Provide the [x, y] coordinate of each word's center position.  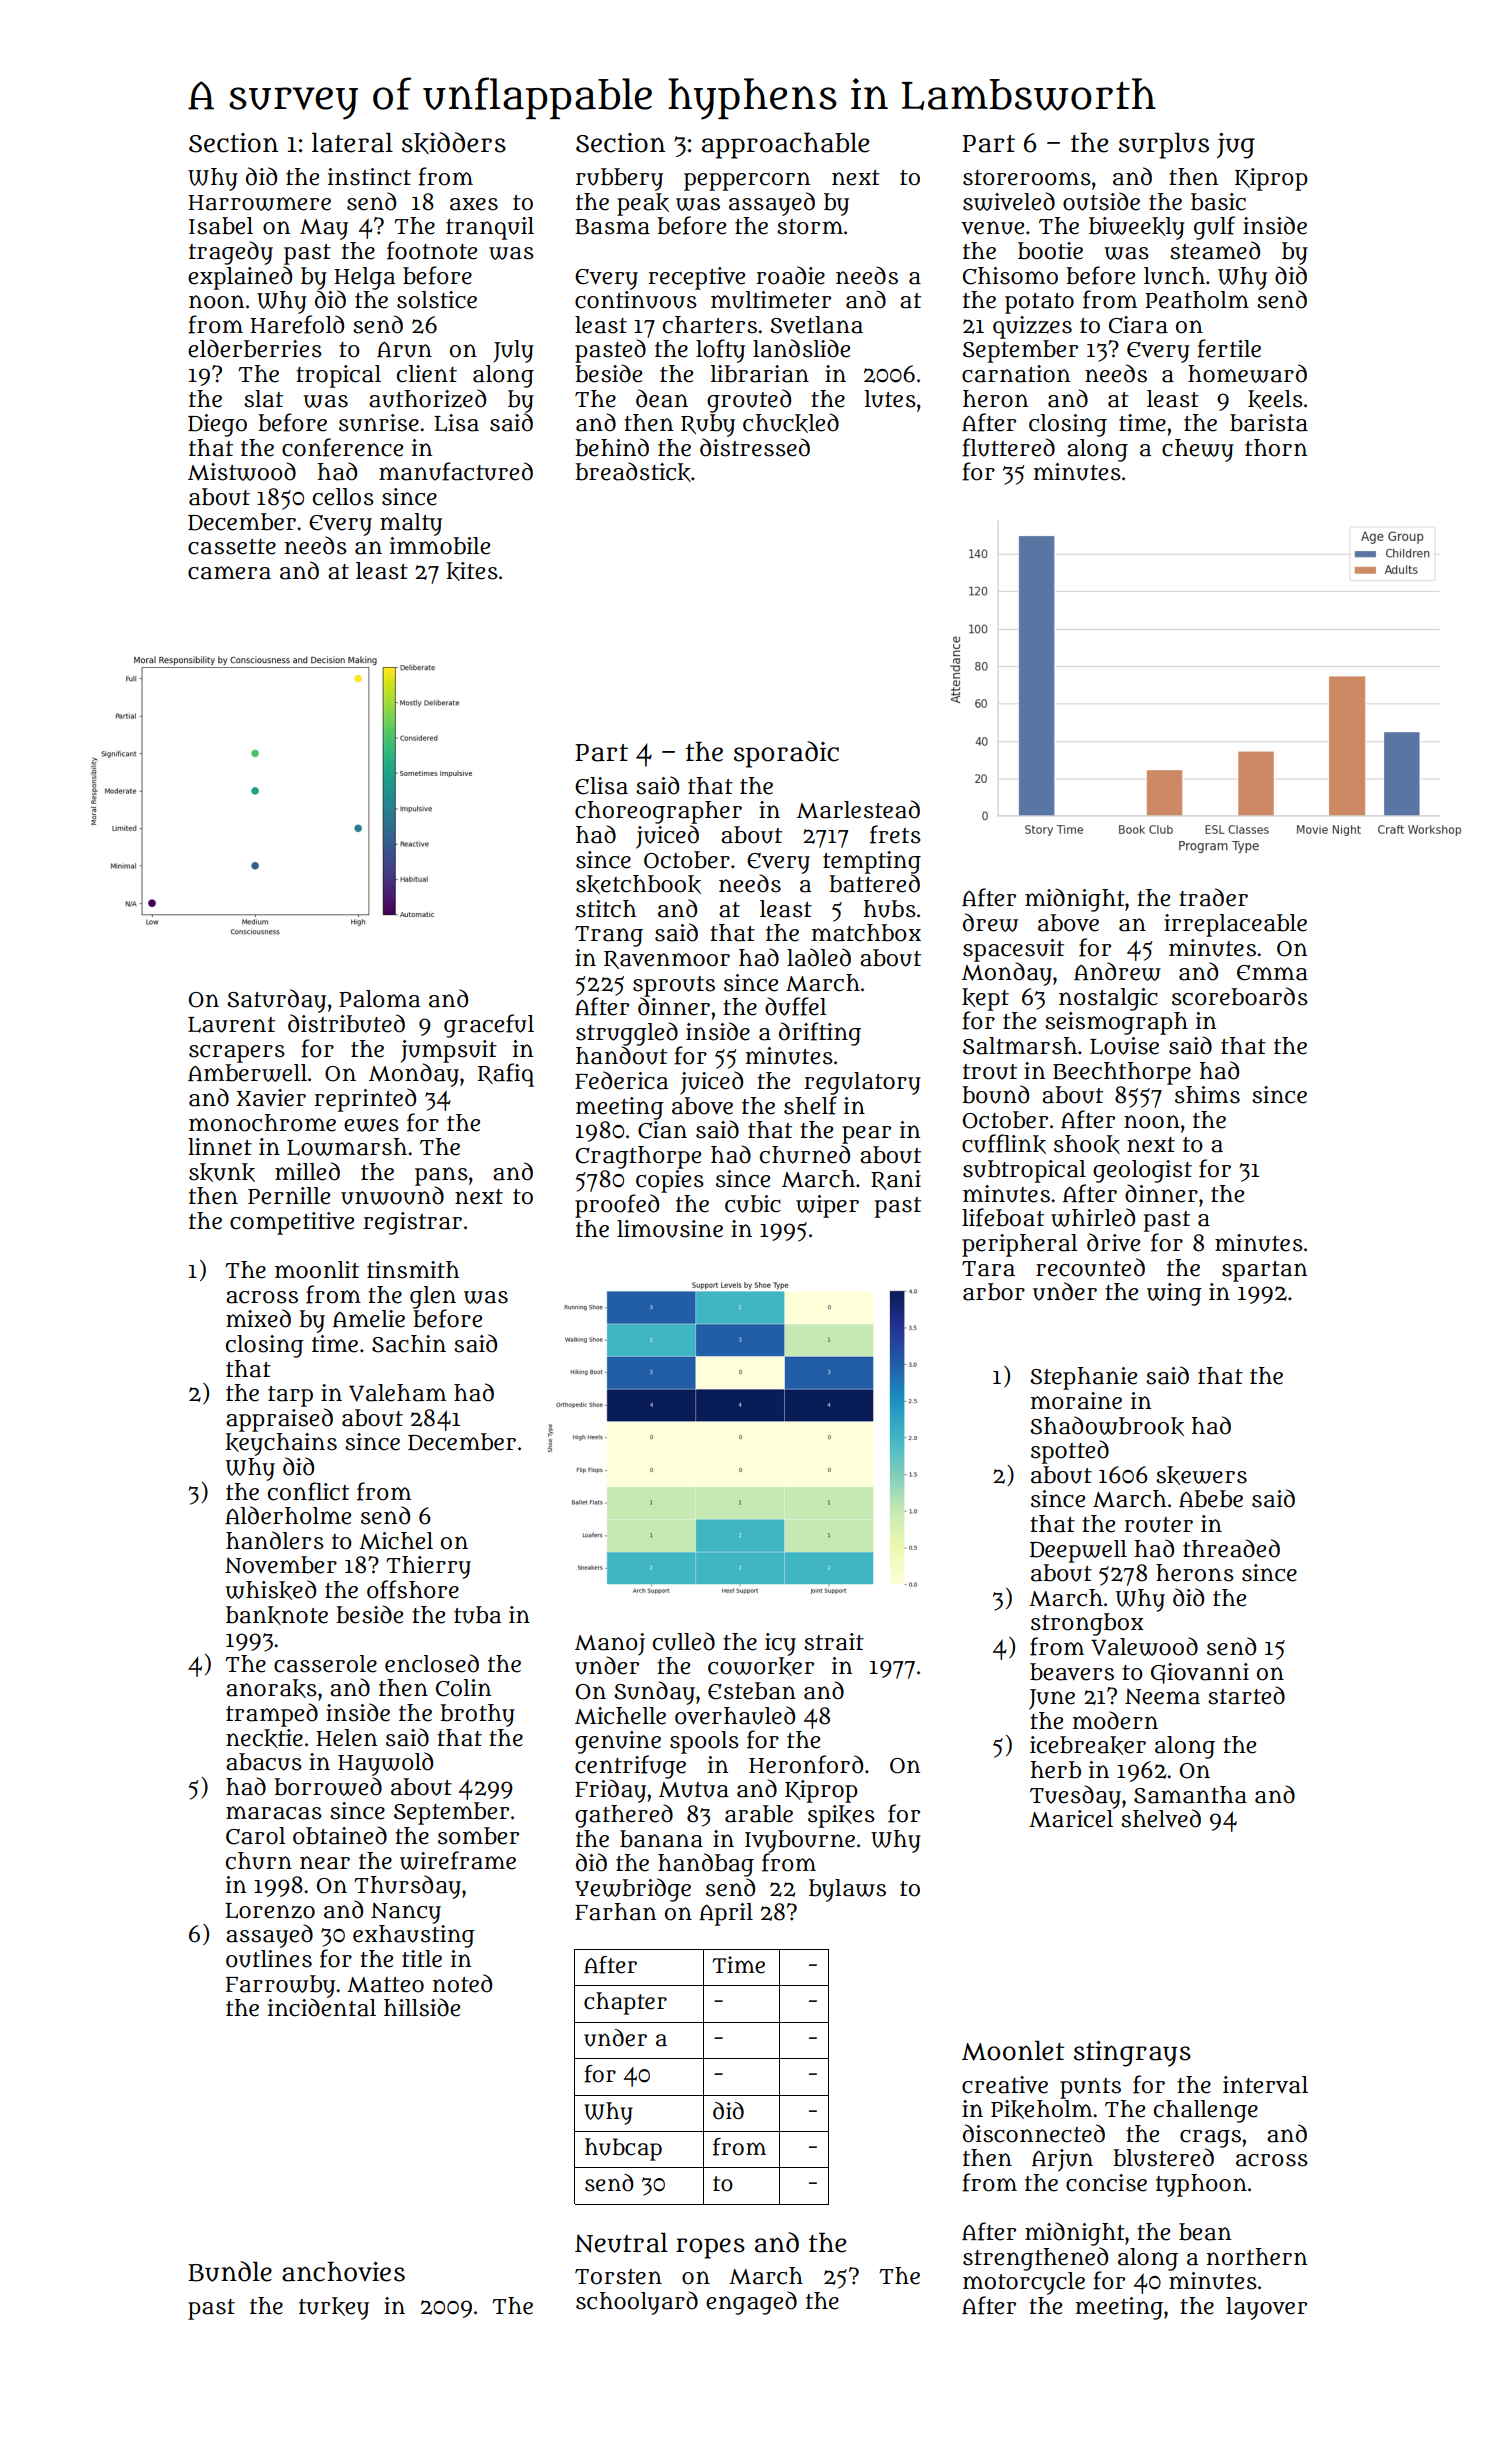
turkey [334, 2308]
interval [1265, 2085]
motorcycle [1024, 2283]
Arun [404, 350]
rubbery [619, 179]
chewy [1198, 450]
